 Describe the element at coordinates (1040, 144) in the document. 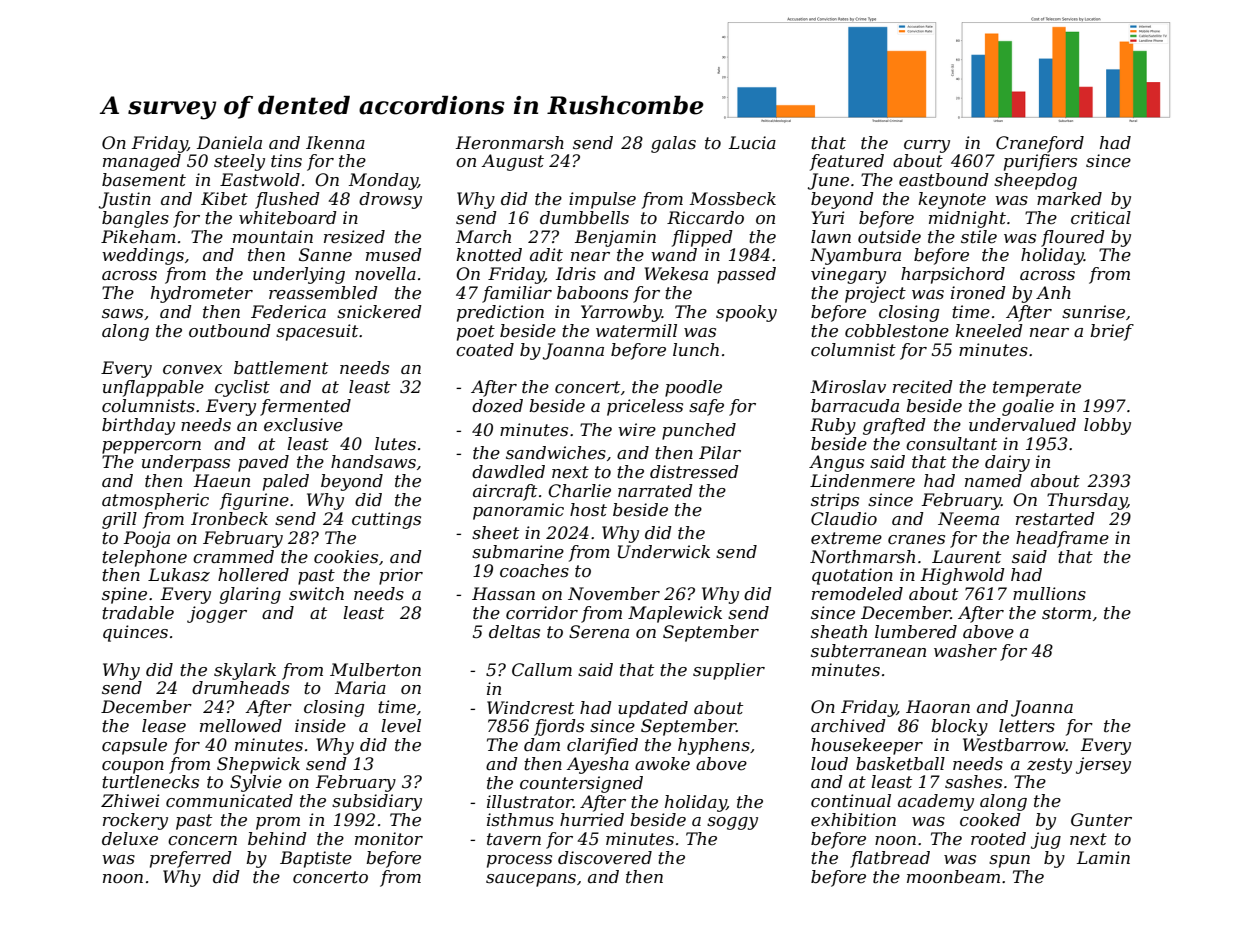

I see `Craneford` at that location.
